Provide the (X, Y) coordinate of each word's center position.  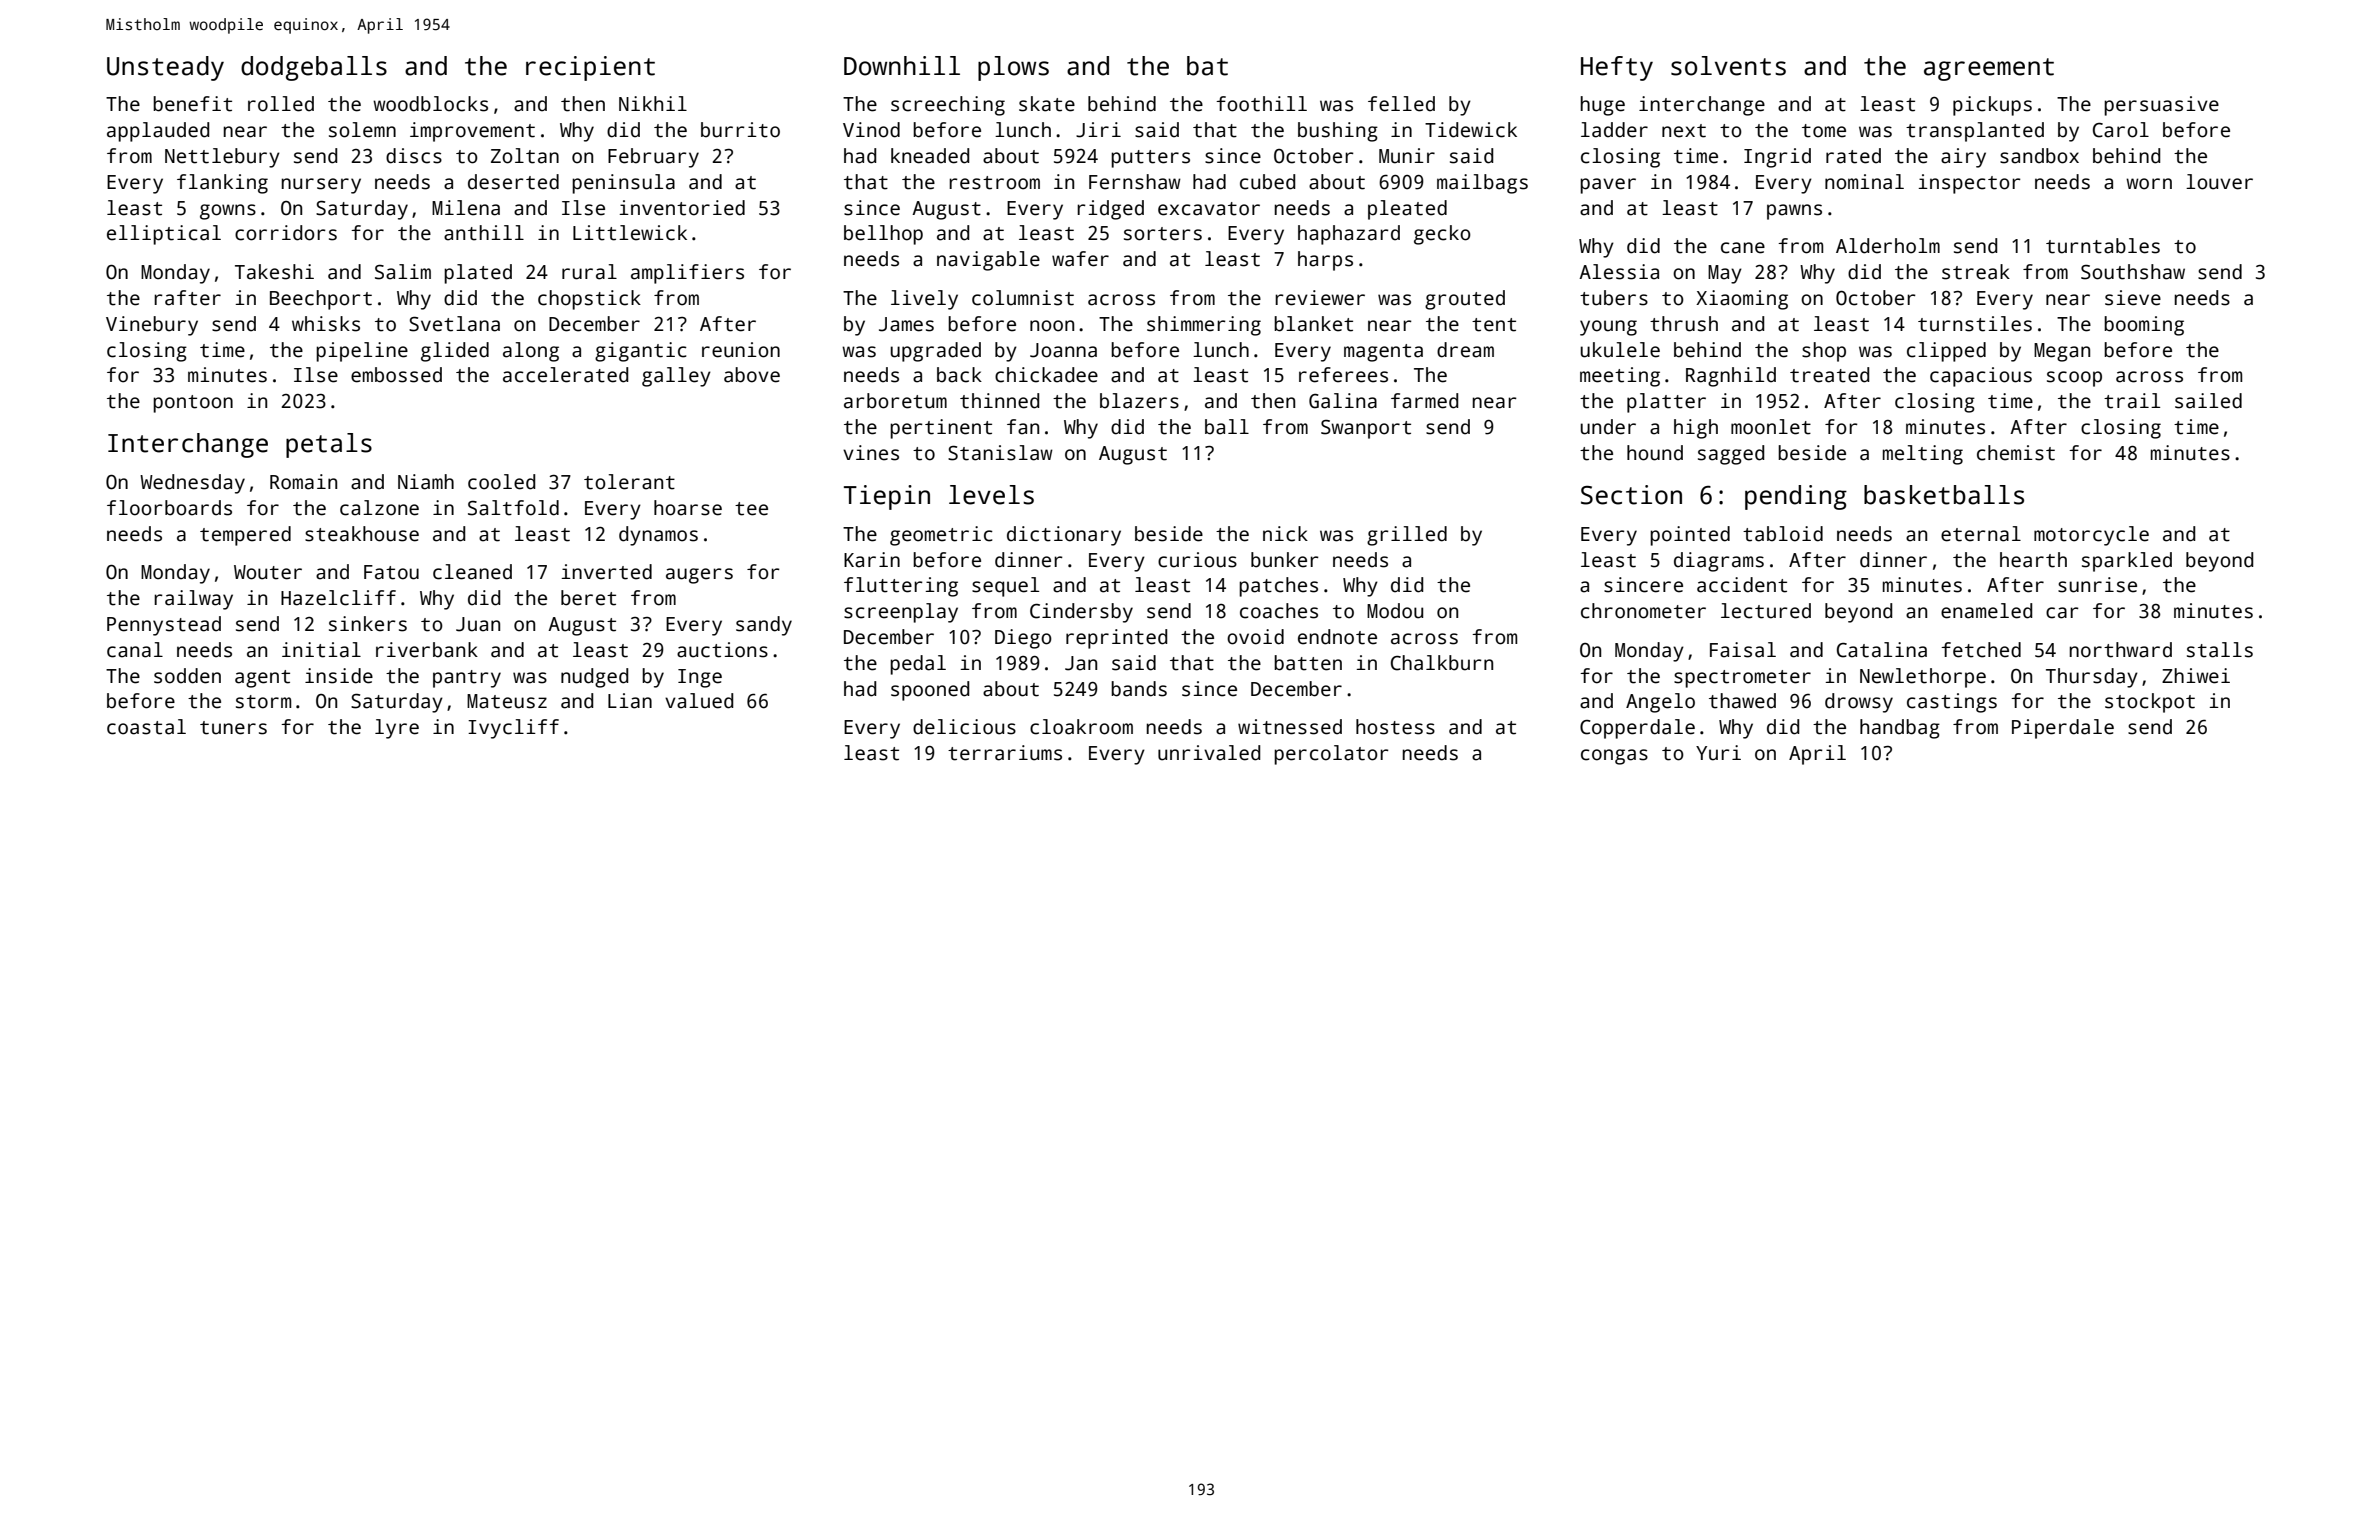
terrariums (1005, 753)
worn (2149, 184)
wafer (1080, 259)
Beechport (321, 300)
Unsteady (165, 68)
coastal (146, 727)
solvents (1728, 66)
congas (1614, 757)
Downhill (902, 66)
